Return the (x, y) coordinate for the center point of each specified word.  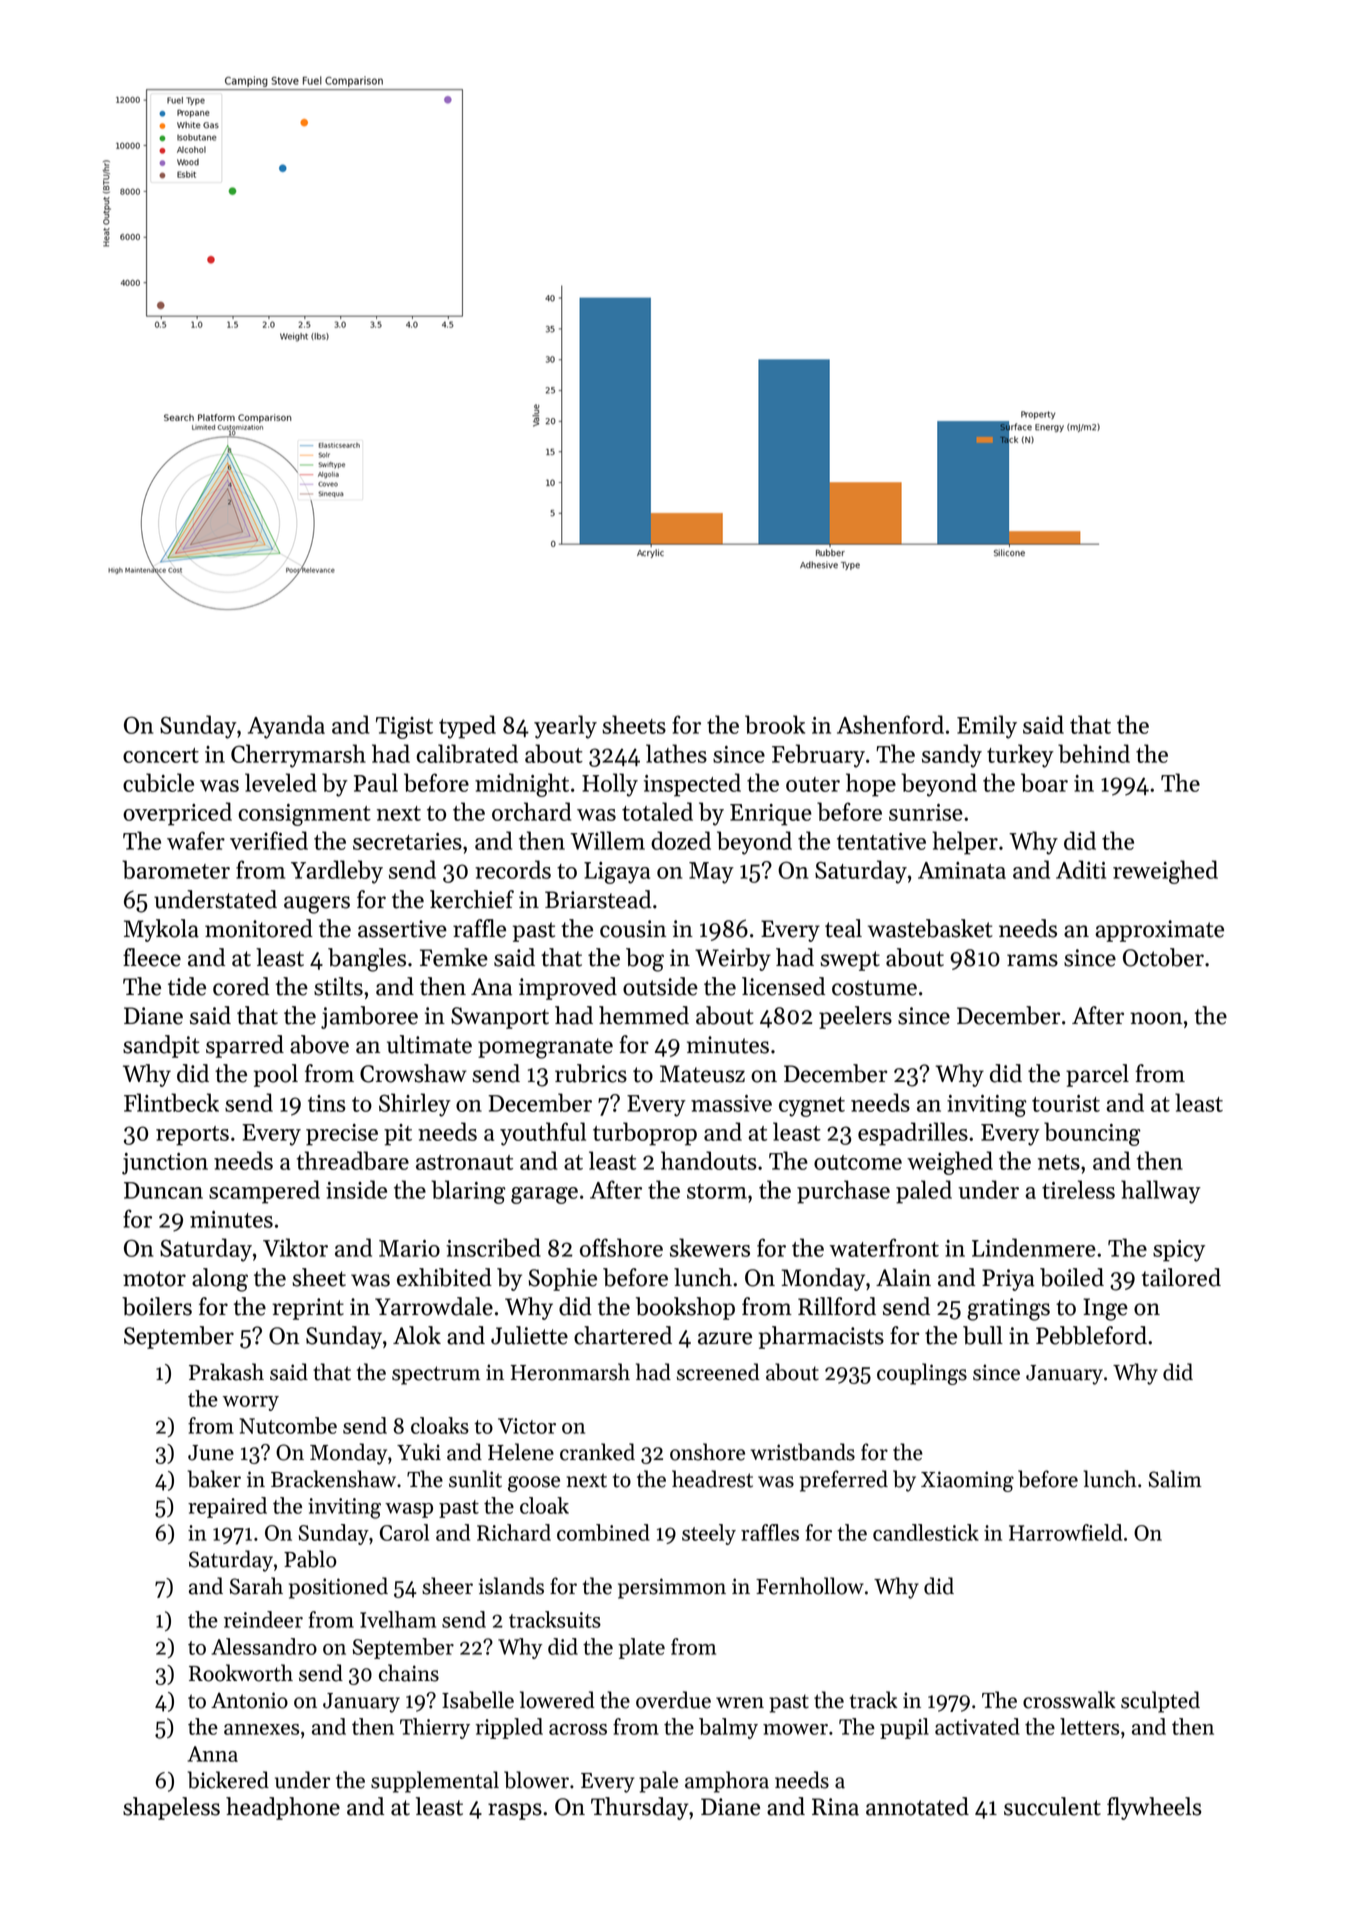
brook (775, 724)
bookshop (685, 1308)
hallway (1161, 1192)
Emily (987, 727)
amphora (727, 1782)
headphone (283, 1808)
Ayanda (286, 727)
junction (165, 1164)
